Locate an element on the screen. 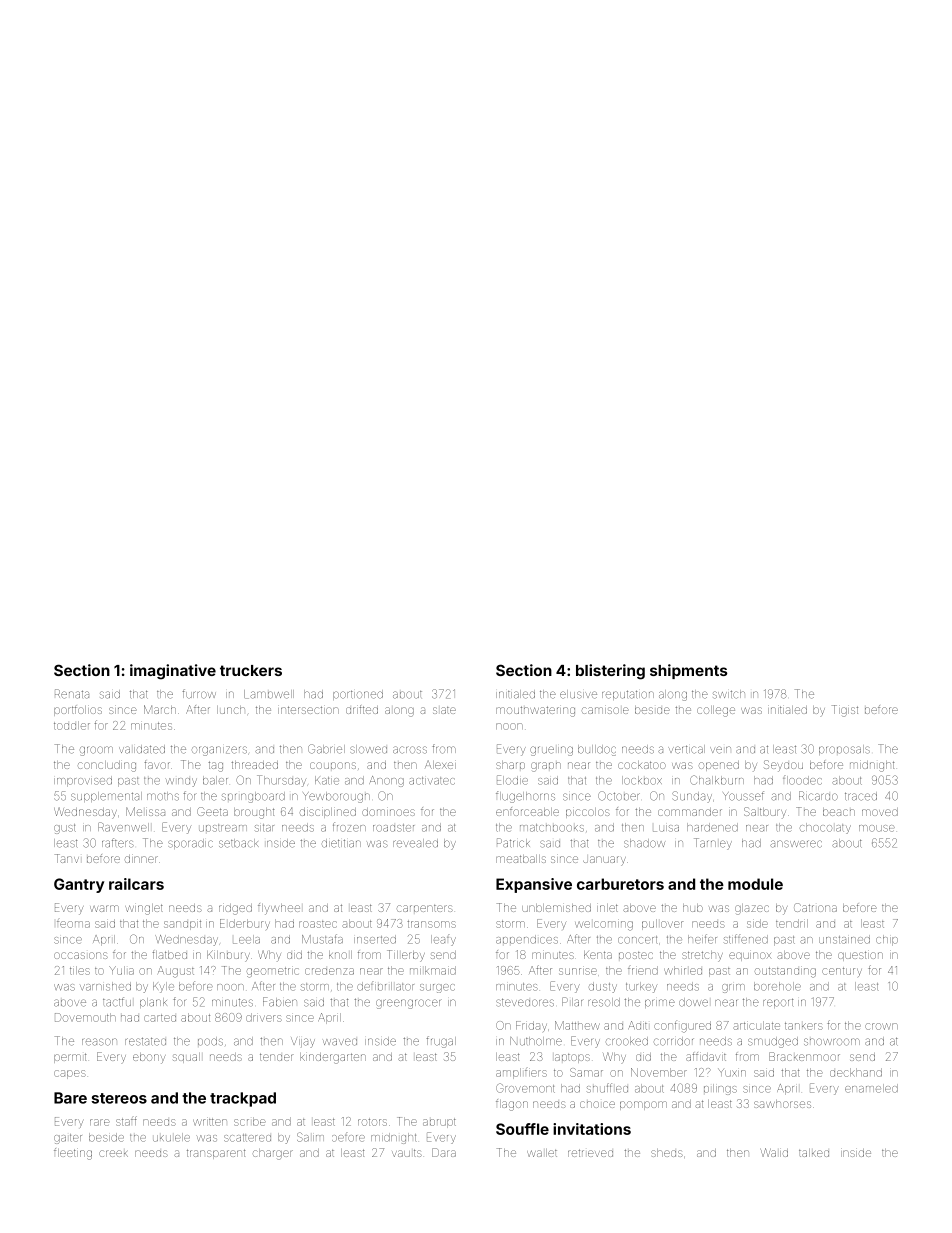 This screenshot has height=1233, width=952. pods is located at coordinates (210, 1041).
